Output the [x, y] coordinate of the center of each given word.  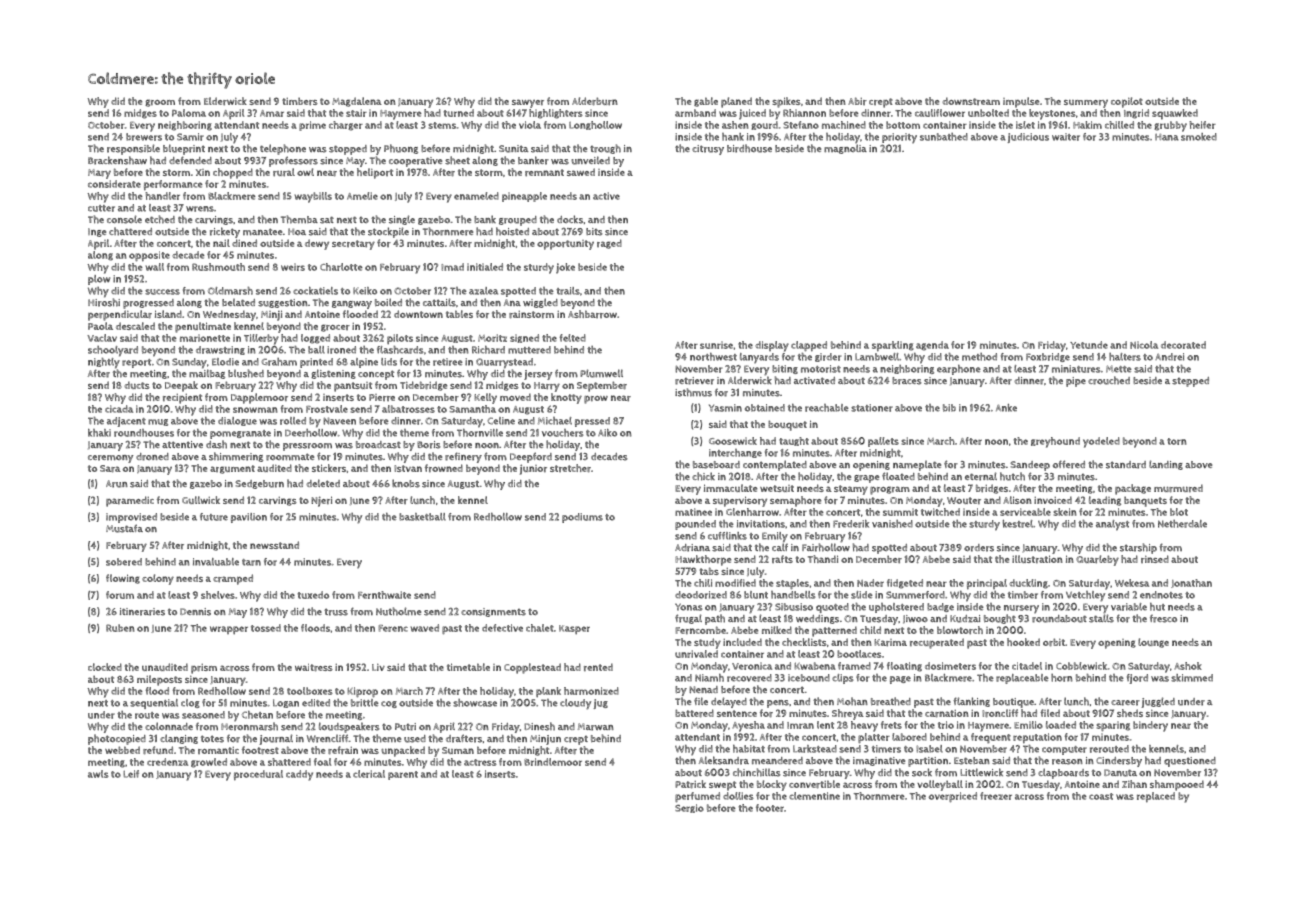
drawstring [220, 350]
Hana [1167, 137]
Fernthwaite [384, 595]
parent [403, 775]
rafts [782, 559]
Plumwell [601, 373]
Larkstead [815, 749]
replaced [1156, 797]
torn [1176, 441]
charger [346, 126]
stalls [1101, 618]
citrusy [708, 150]
